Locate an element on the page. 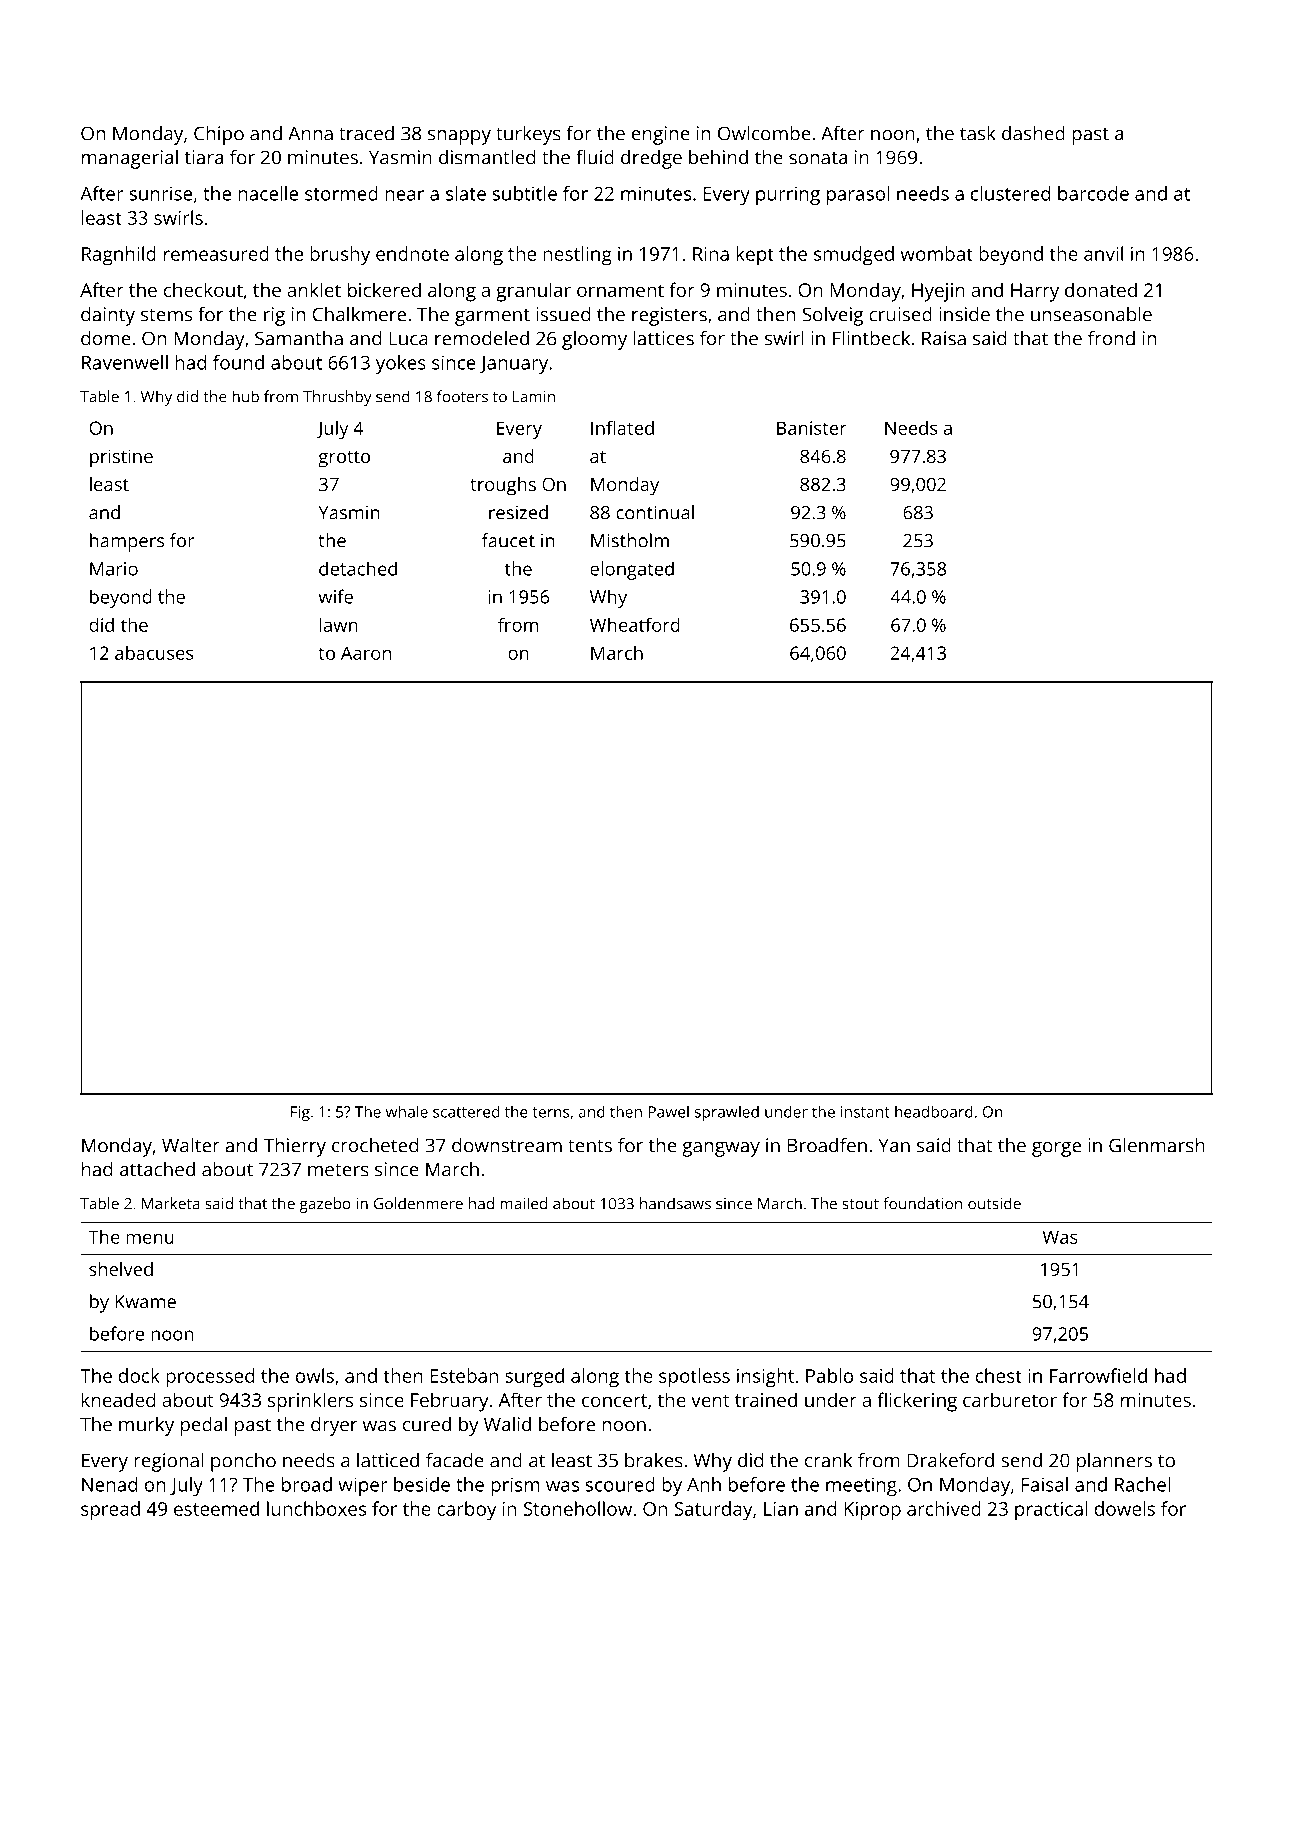 The height and width of the page is (1829, 1293). managerial is located at coordinates (130, 159).
